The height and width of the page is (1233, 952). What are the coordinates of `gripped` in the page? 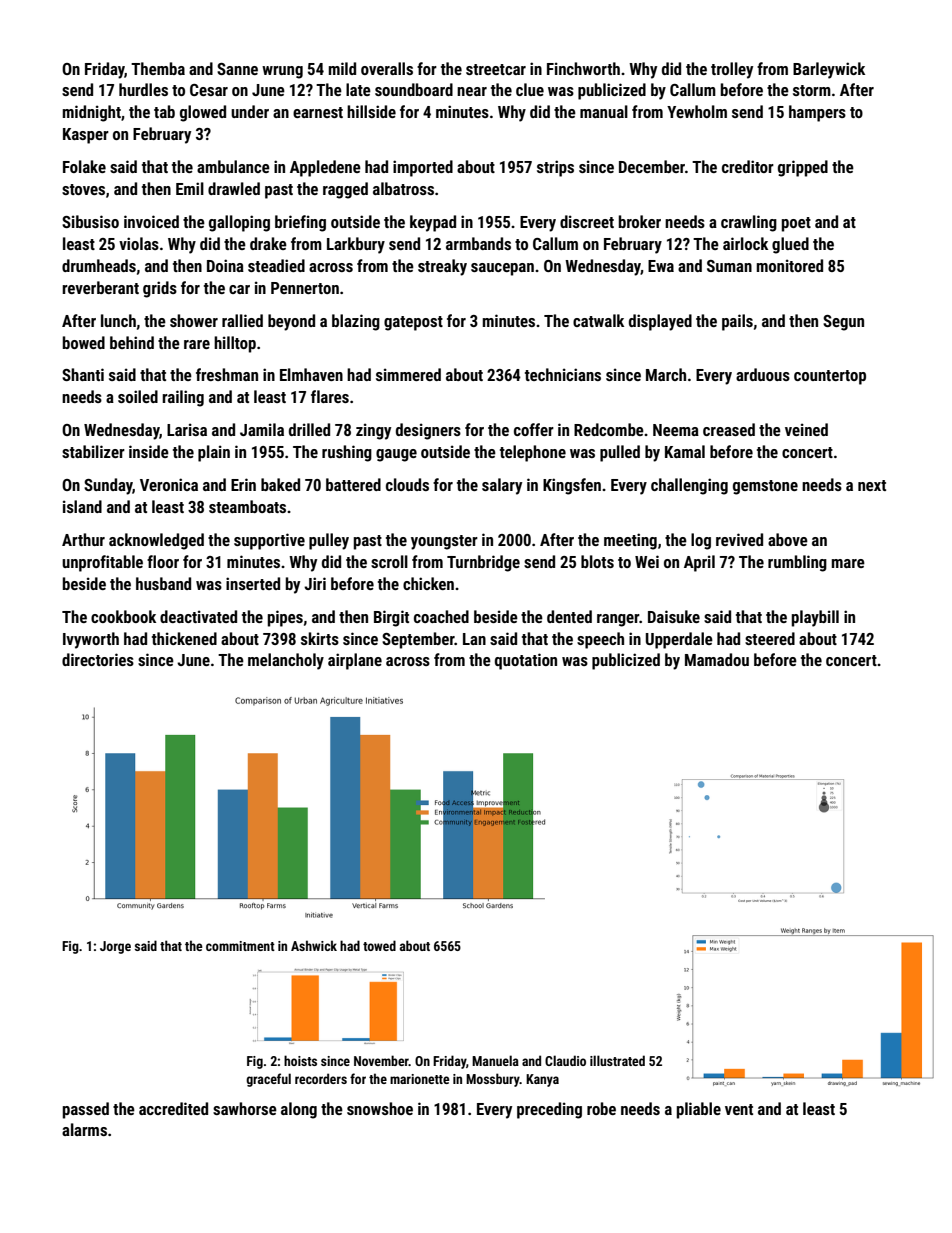 It's located at (803, 168).
